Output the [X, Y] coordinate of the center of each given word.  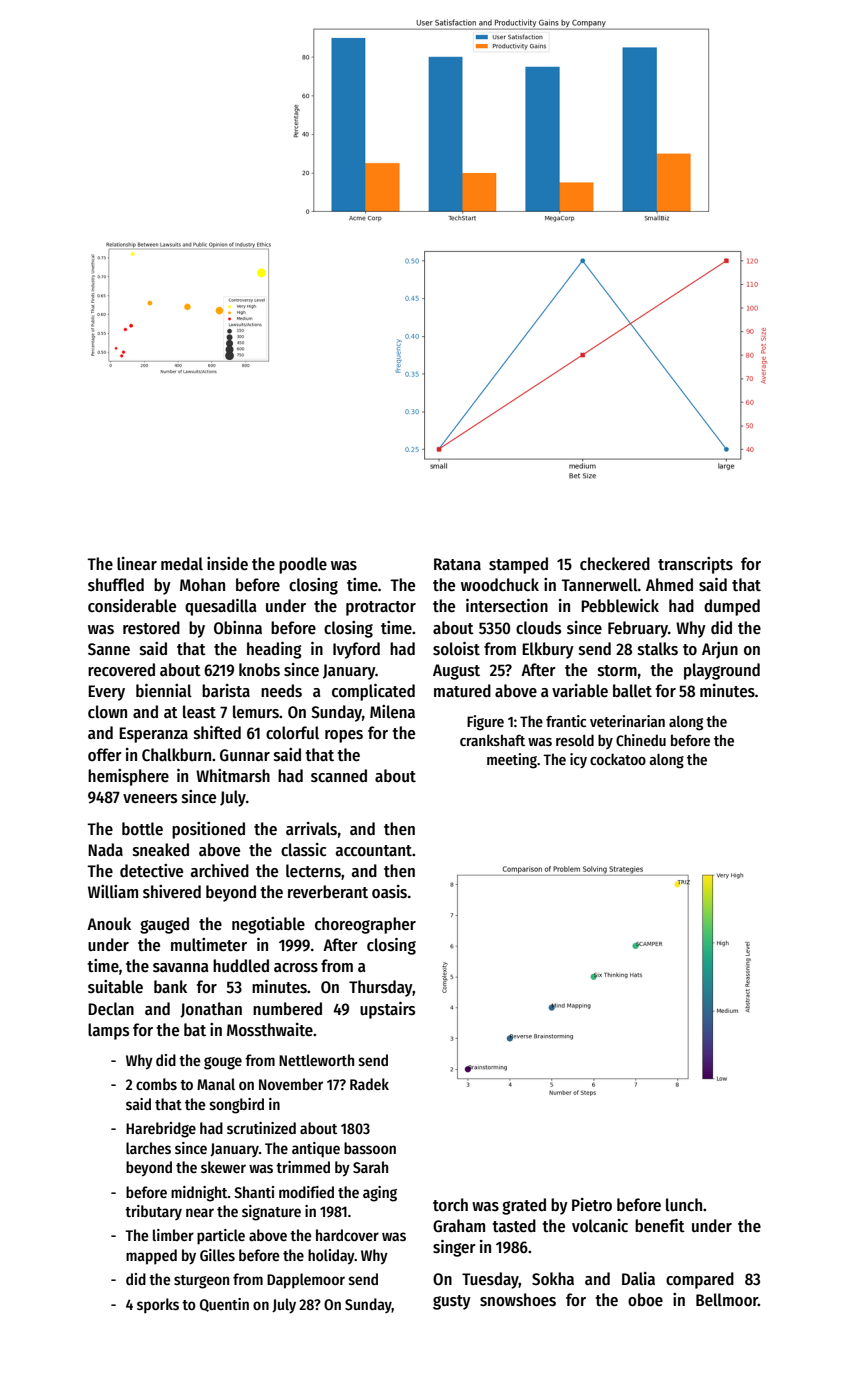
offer [105, 755]
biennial [164, 691]
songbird [237, 1106]
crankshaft [492, 740]
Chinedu [641, 740]
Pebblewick [620, 606]
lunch [684, 1204]
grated [524, 1206]
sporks [158, 1306]
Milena [392, 712]
